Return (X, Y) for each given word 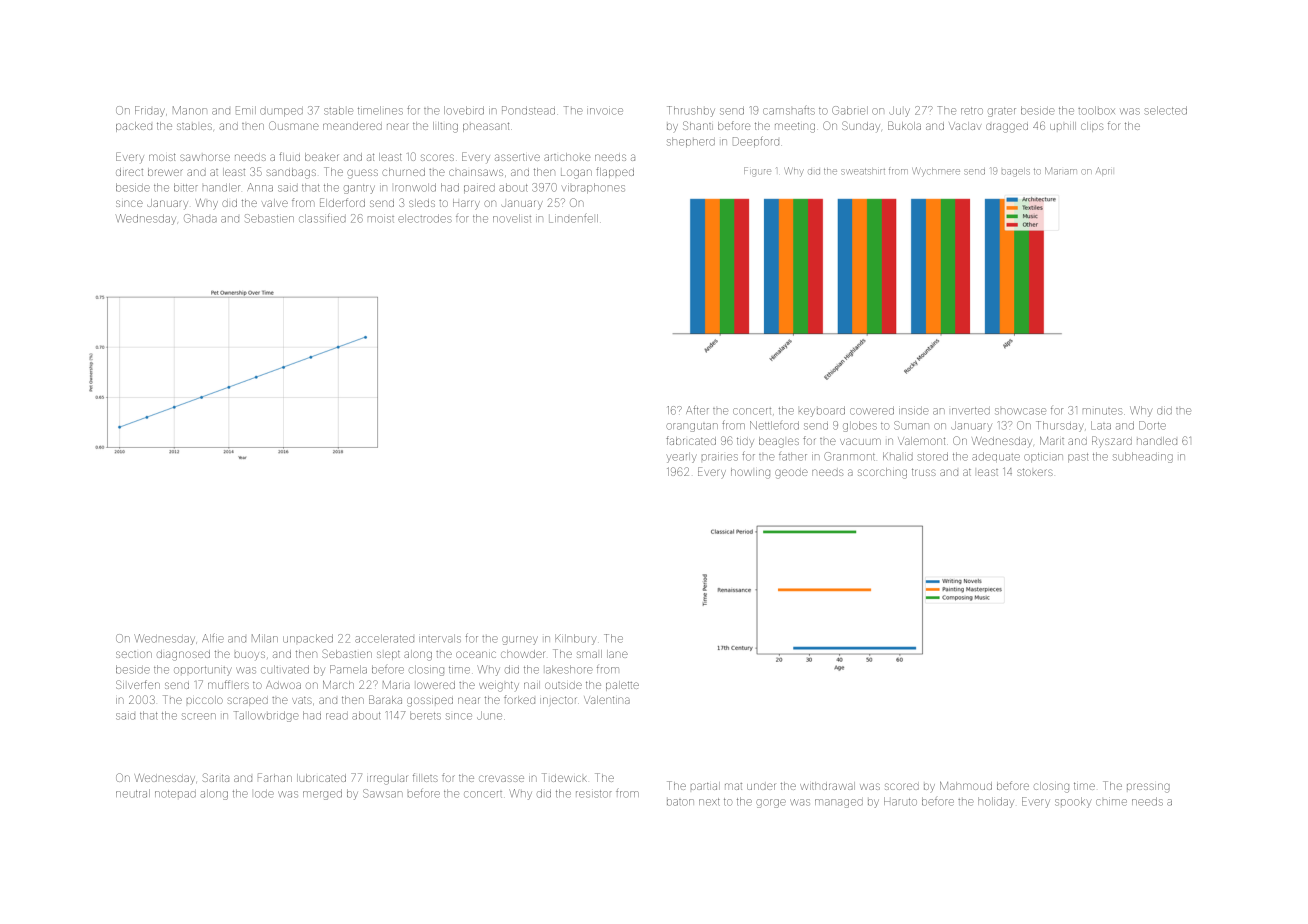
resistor (594, 794)
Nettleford (774, 425)
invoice (605, 111)
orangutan (692, 427)
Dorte (1152, 425)
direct (129, 172)
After (697, 410)
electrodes (425, 218)
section (134, 654)
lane (617, 654)
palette (622, 686)
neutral (133, 793)
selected (1165, 110)
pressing (1148, 788)
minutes (1102, 411)
